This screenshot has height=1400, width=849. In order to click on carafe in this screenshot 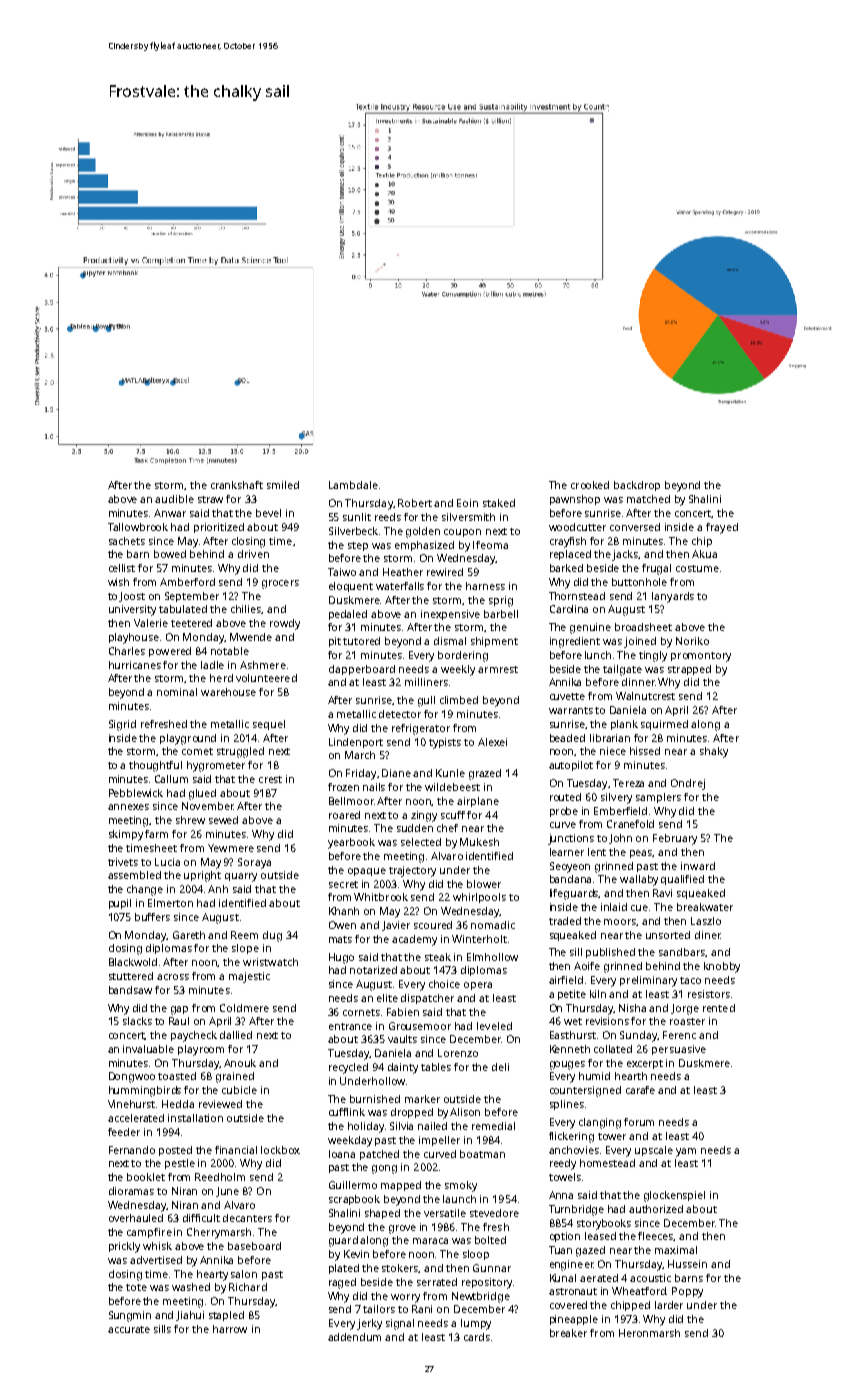, I will do `click(640, 1090)`.
